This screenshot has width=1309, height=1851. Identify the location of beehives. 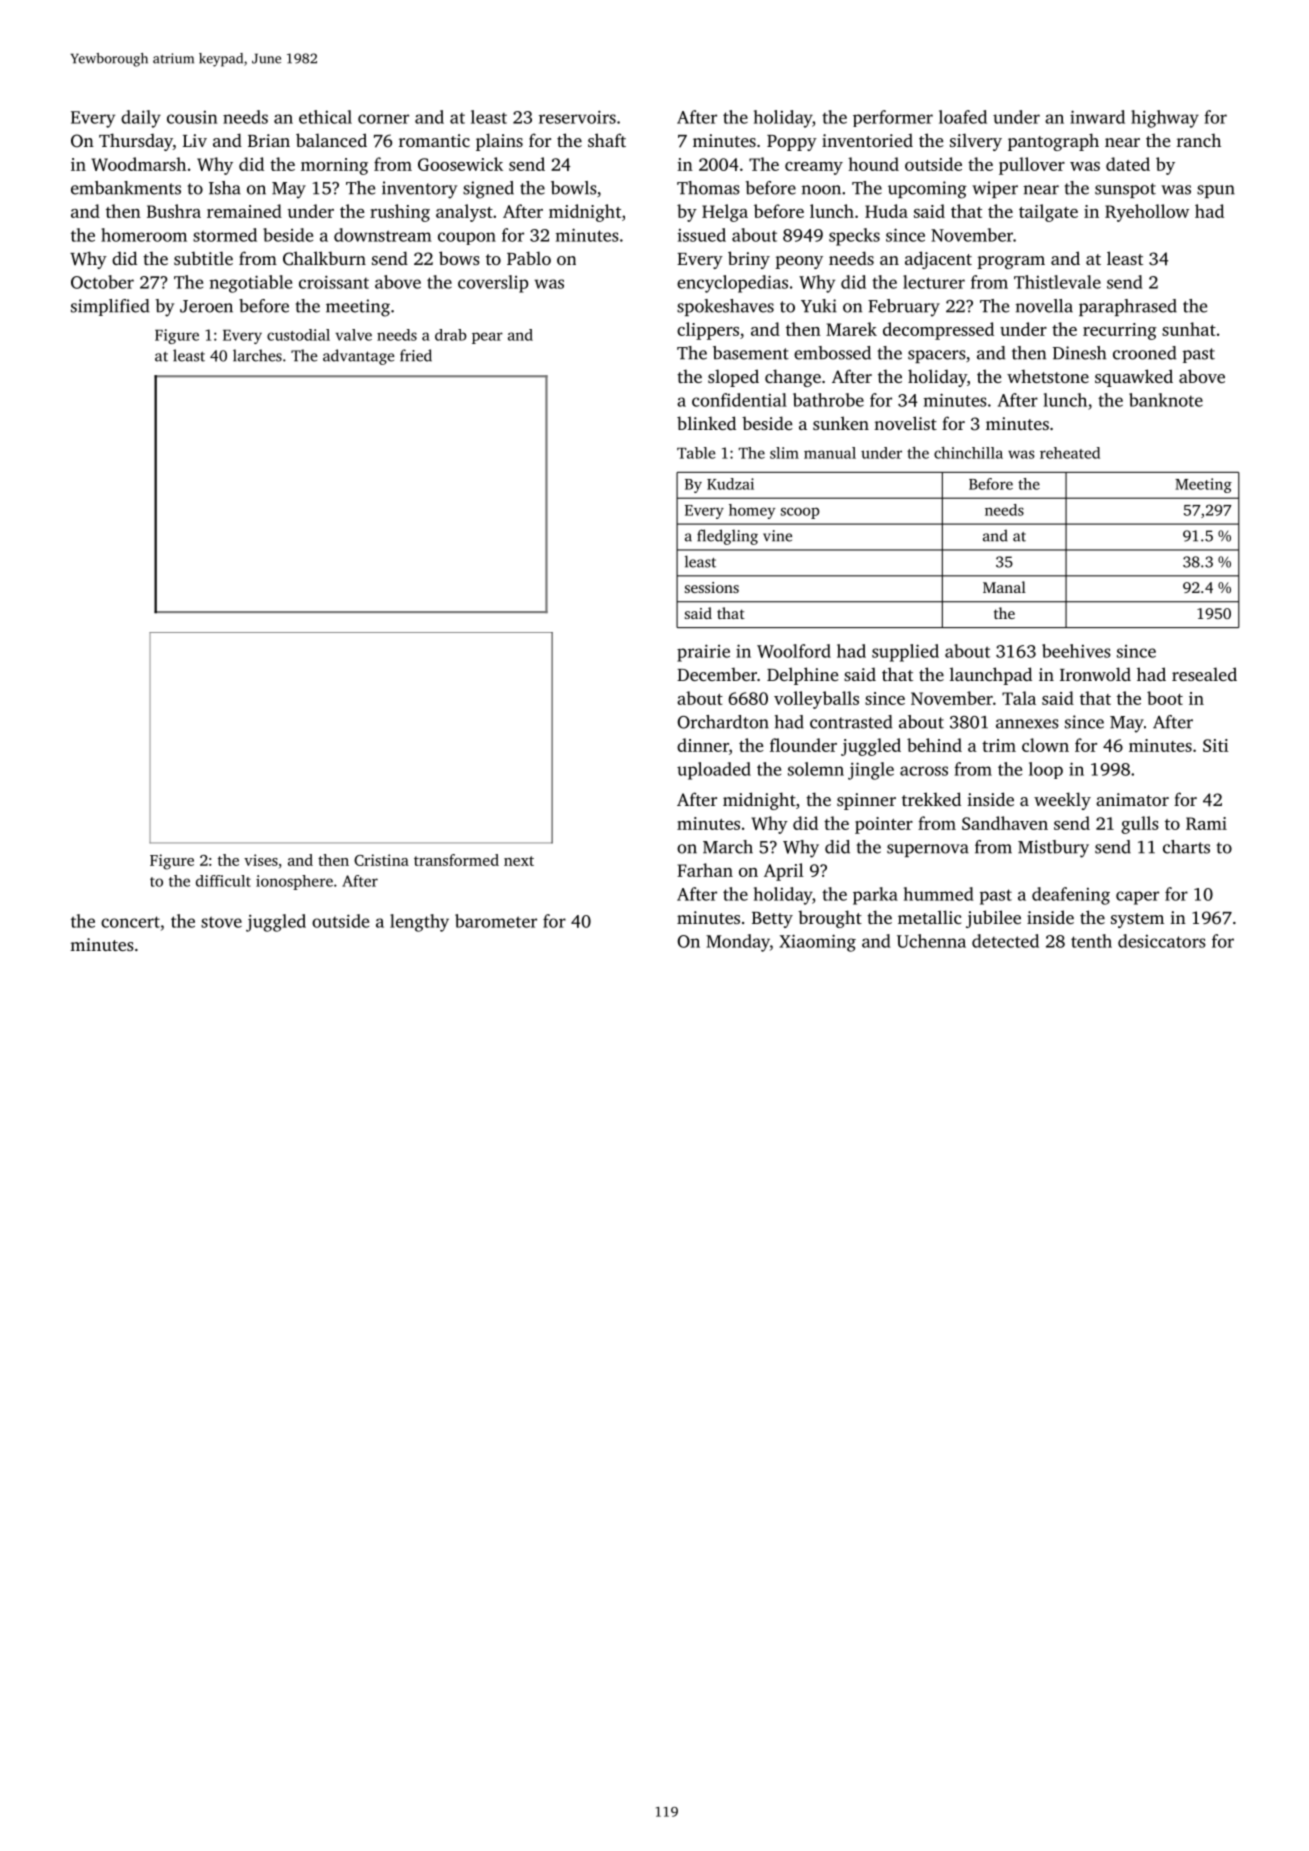
(1076, 651).
